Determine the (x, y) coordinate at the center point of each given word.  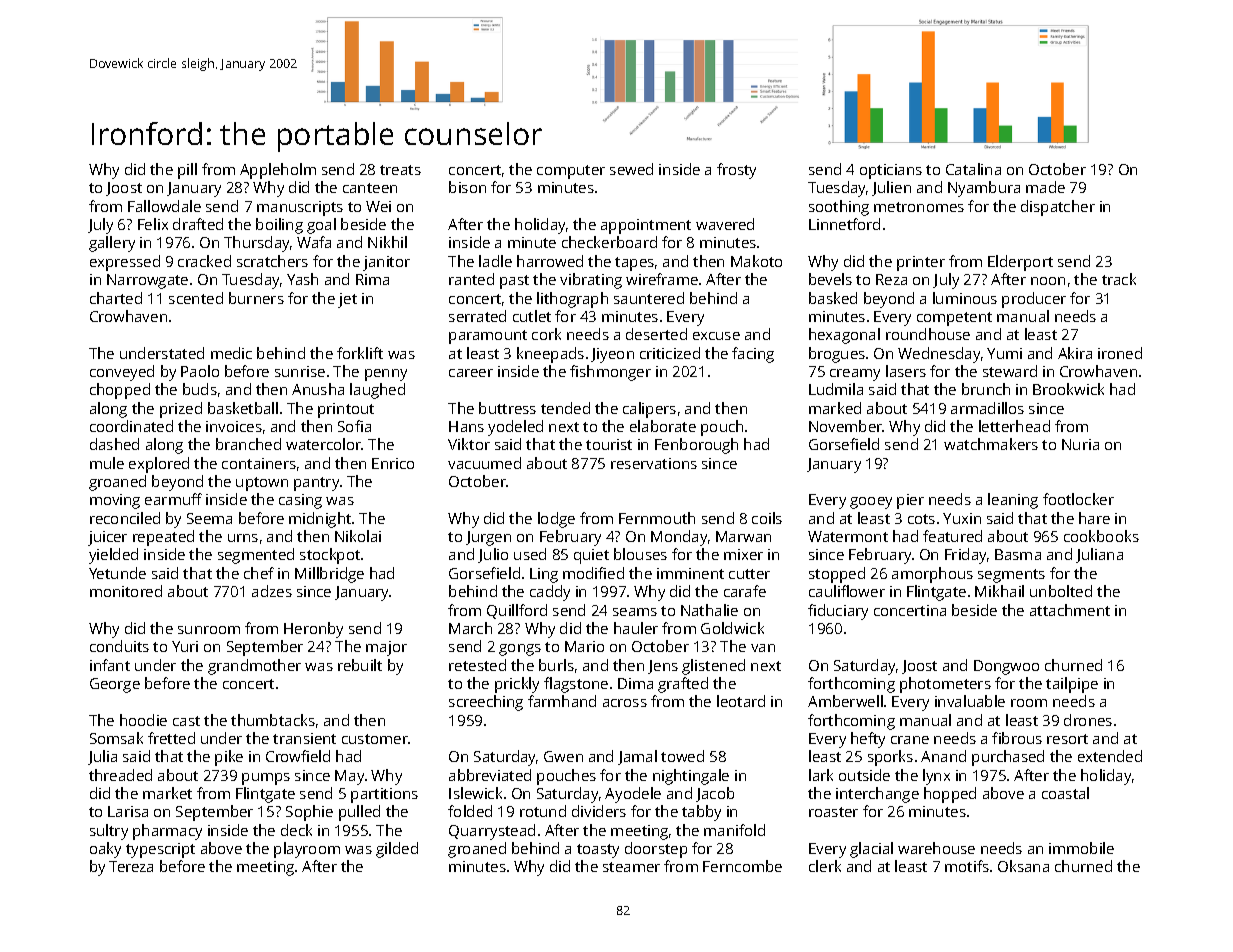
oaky (105, 850)
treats (400, 170)
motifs (967, 866)
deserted (656, 334)
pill (187, 171)
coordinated (131, 426)
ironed (1120, 353)
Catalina (973, 169)
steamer (631, 867)
